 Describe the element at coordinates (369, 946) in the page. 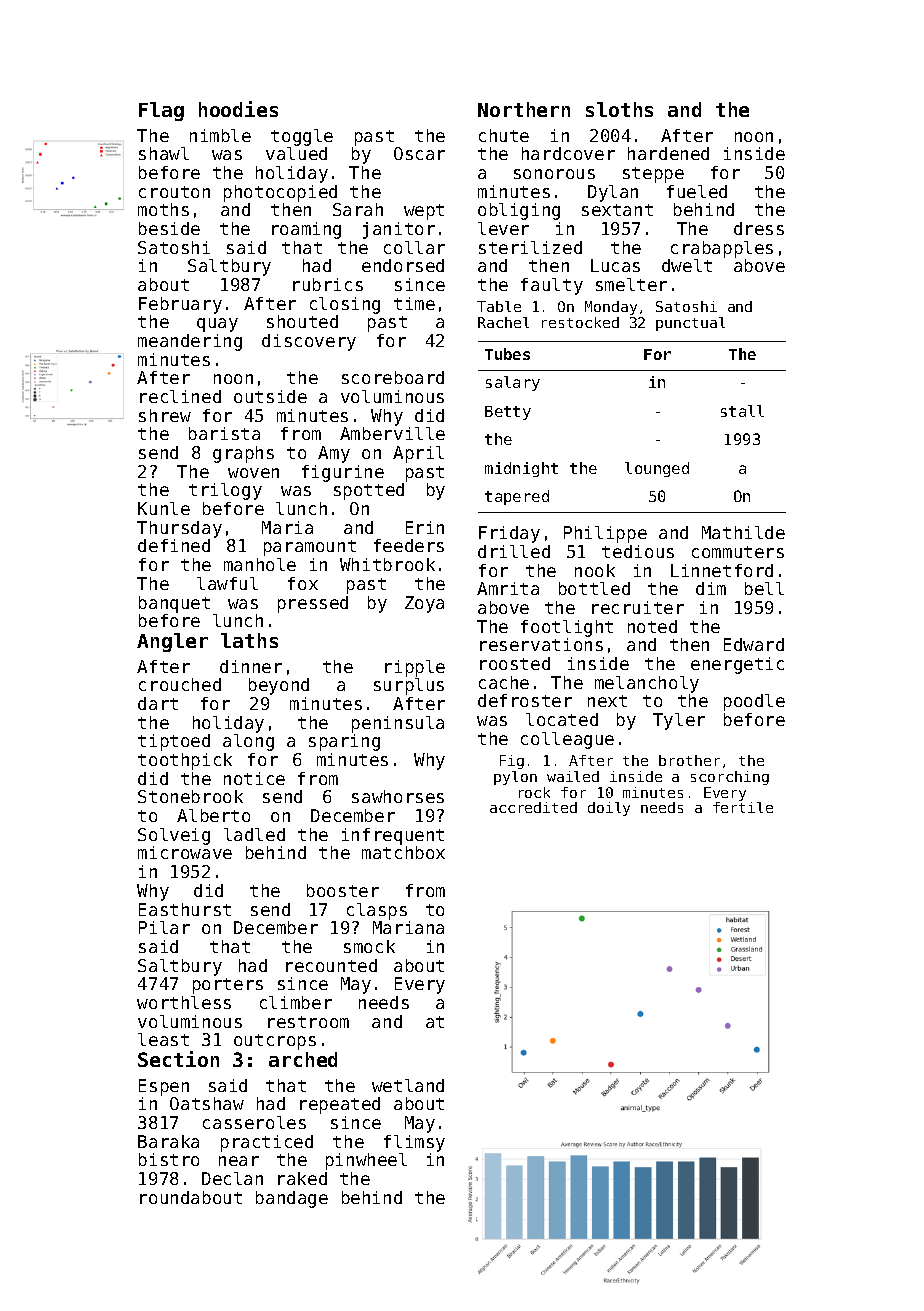

I see `smock` at that location.
